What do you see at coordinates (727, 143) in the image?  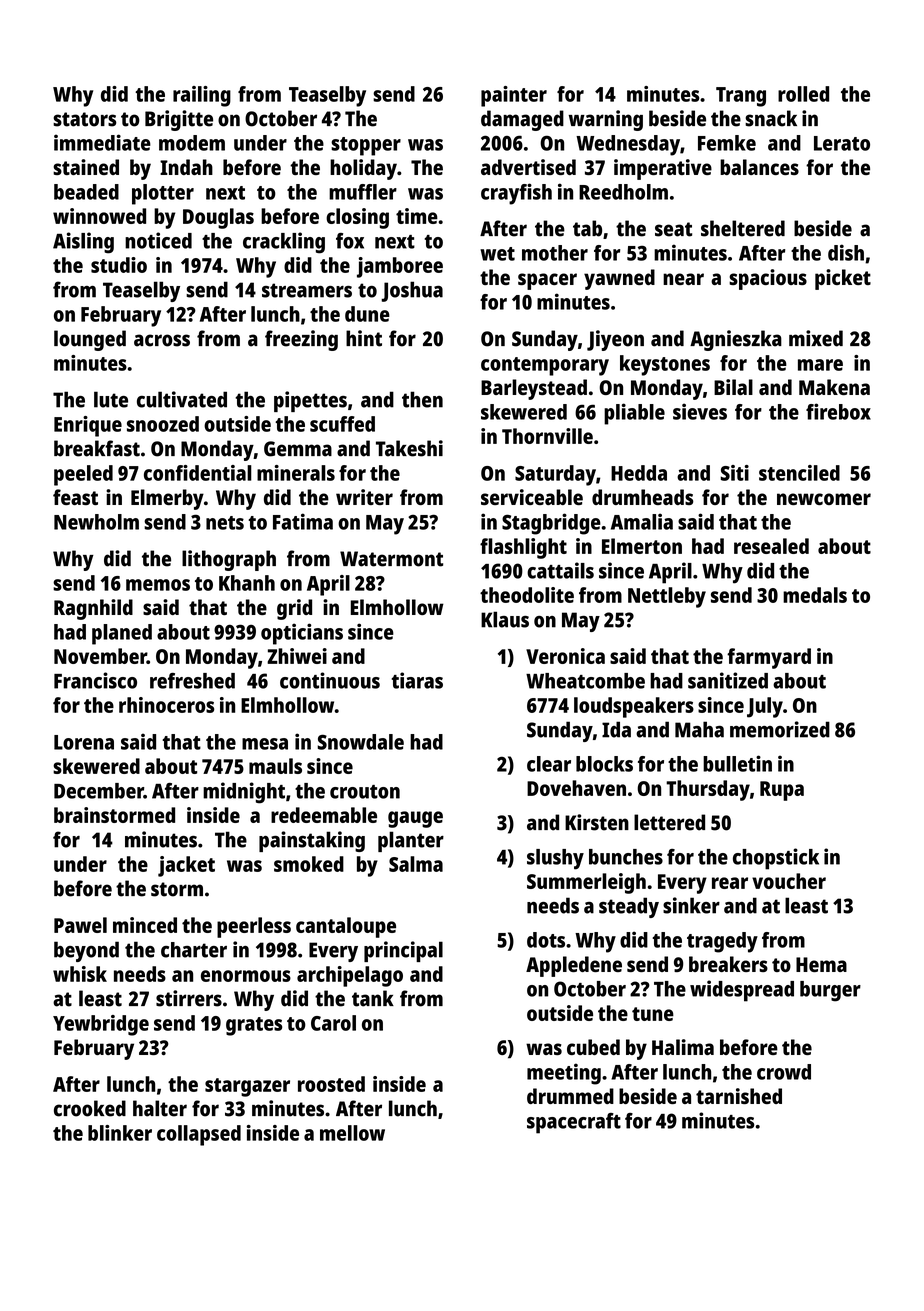 I see `Femke` at bounding box center [727, 143].
